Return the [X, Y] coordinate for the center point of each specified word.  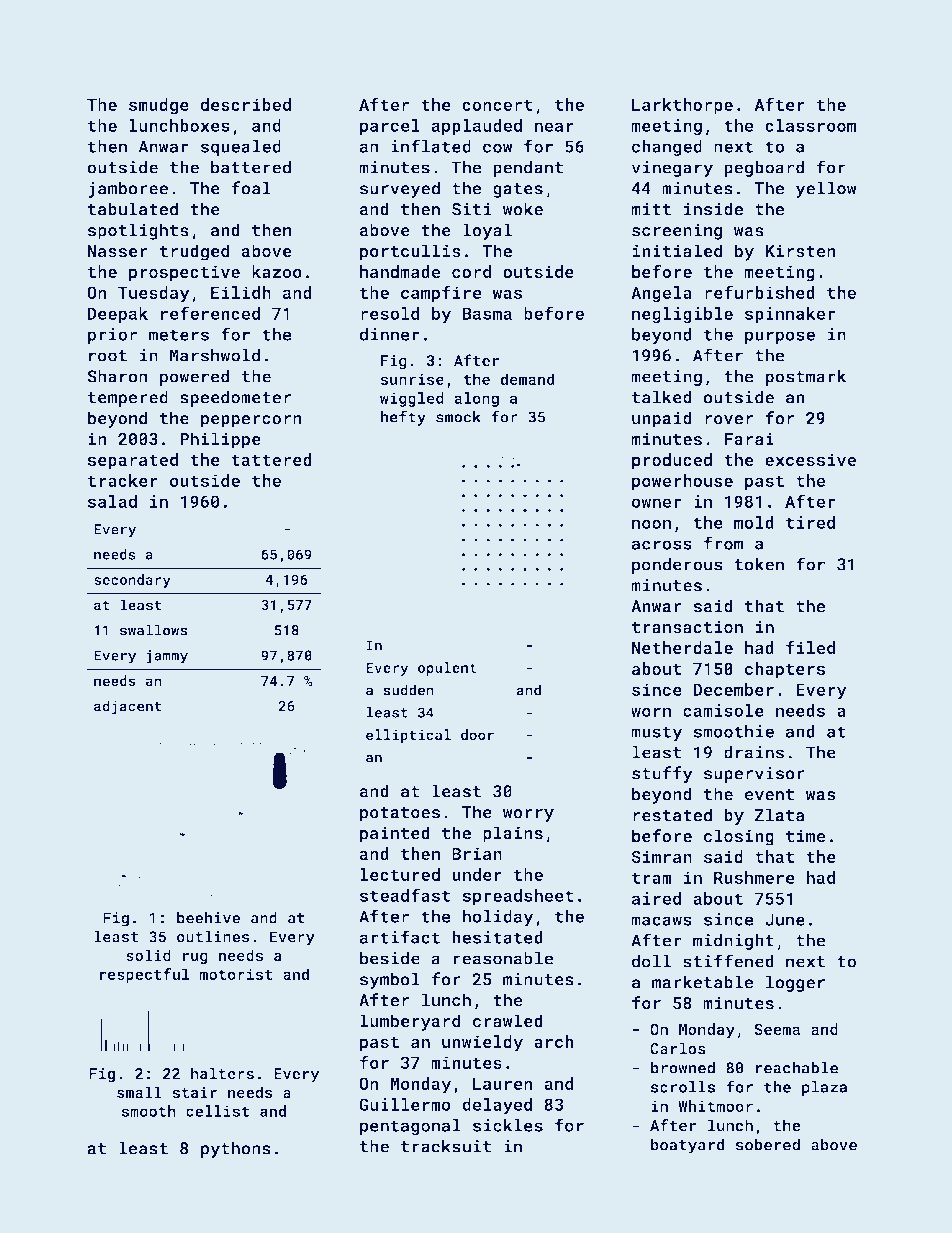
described [245, 104]
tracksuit [446, 1146]
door [477, 734]
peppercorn [251, 421]
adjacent [128, 707]
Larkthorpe [682, 106]
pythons [236, 1149]
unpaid [662, 419]
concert [497, 105]
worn [651, 712]
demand [527, 379]
